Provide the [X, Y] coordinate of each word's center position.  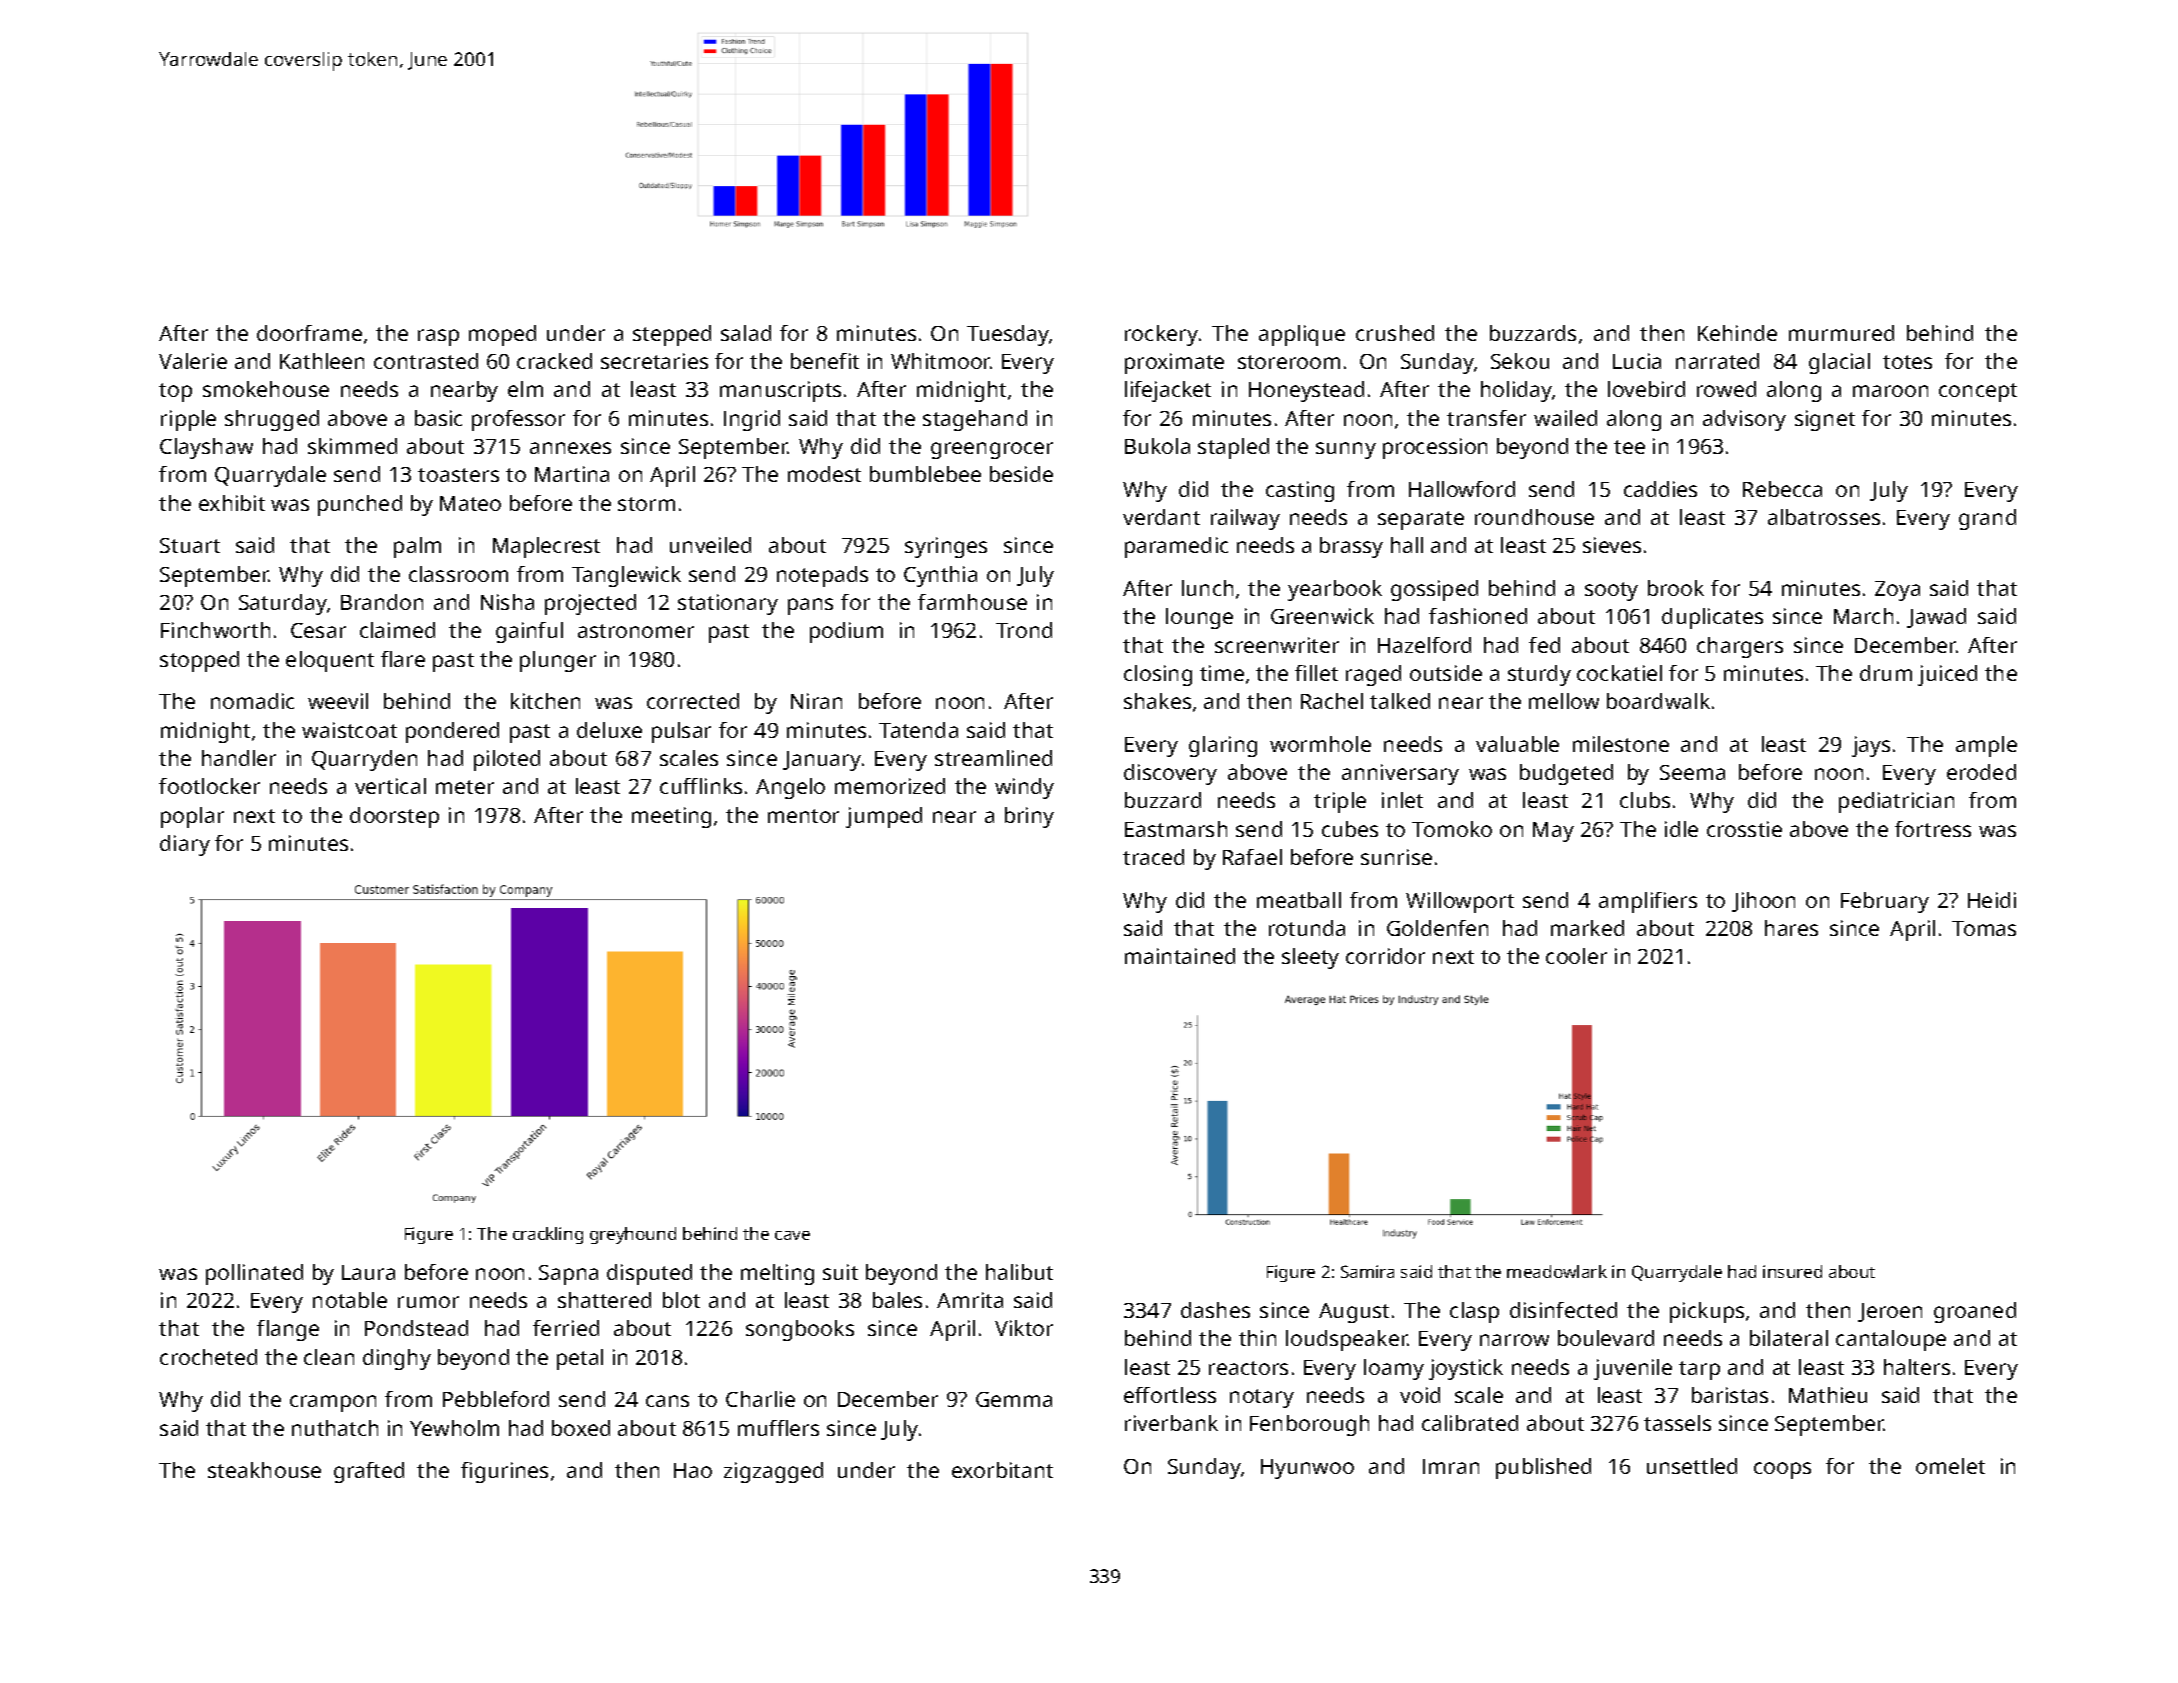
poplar [192, 817]
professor [518, 420]
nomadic [252, 701]
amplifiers [1648, 902]
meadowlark [1557, 1271]
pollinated [254, 1274]
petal [580, 1359]
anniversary [1400, 774]
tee [1629, 447]
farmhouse [972, 602]
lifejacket [1168, 391]
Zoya [1897, 591]
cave [792, 1235]
